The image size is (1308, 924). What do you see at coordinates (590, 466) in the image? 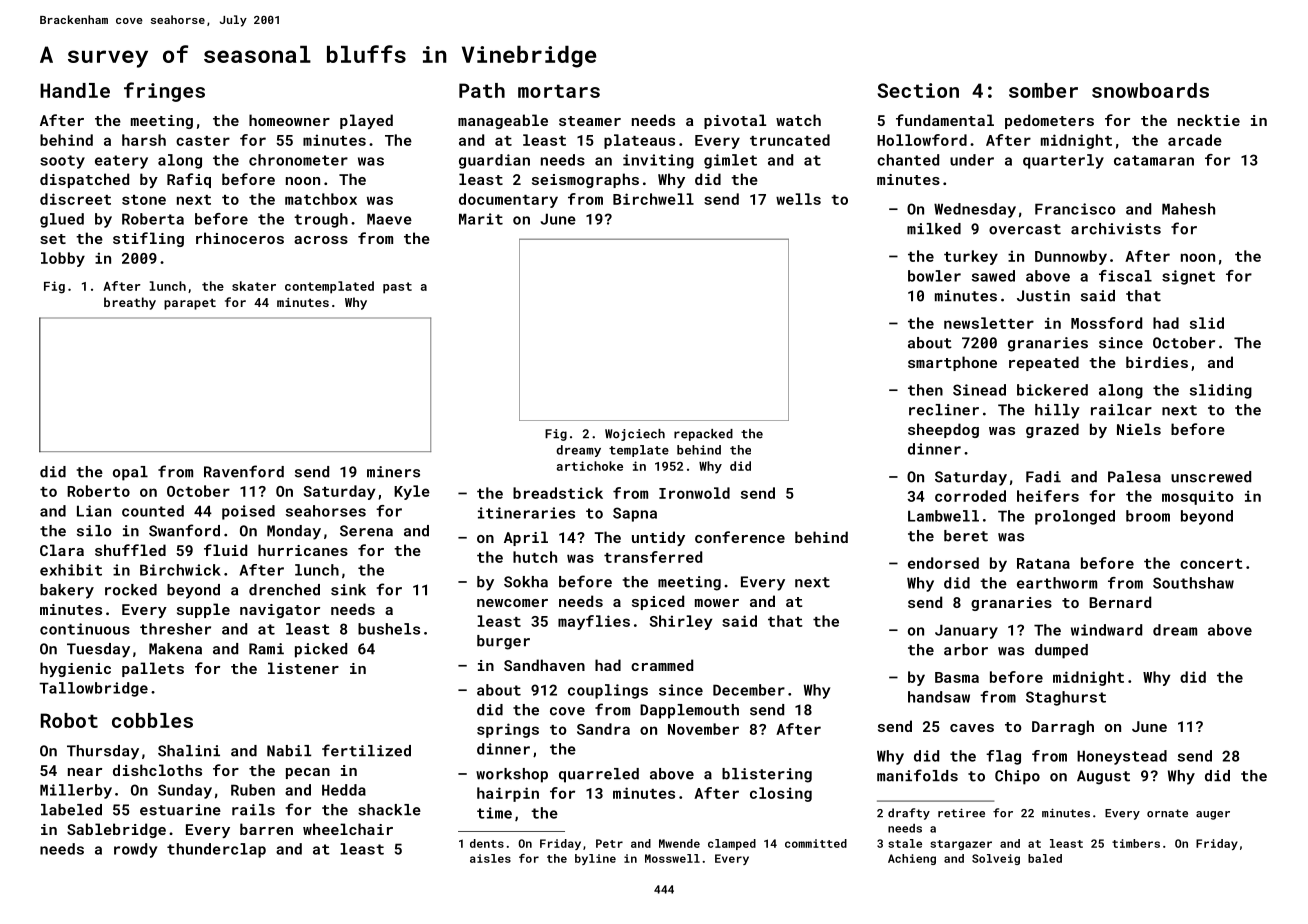
I see `artichoke` at bounding box center [590, 466].
